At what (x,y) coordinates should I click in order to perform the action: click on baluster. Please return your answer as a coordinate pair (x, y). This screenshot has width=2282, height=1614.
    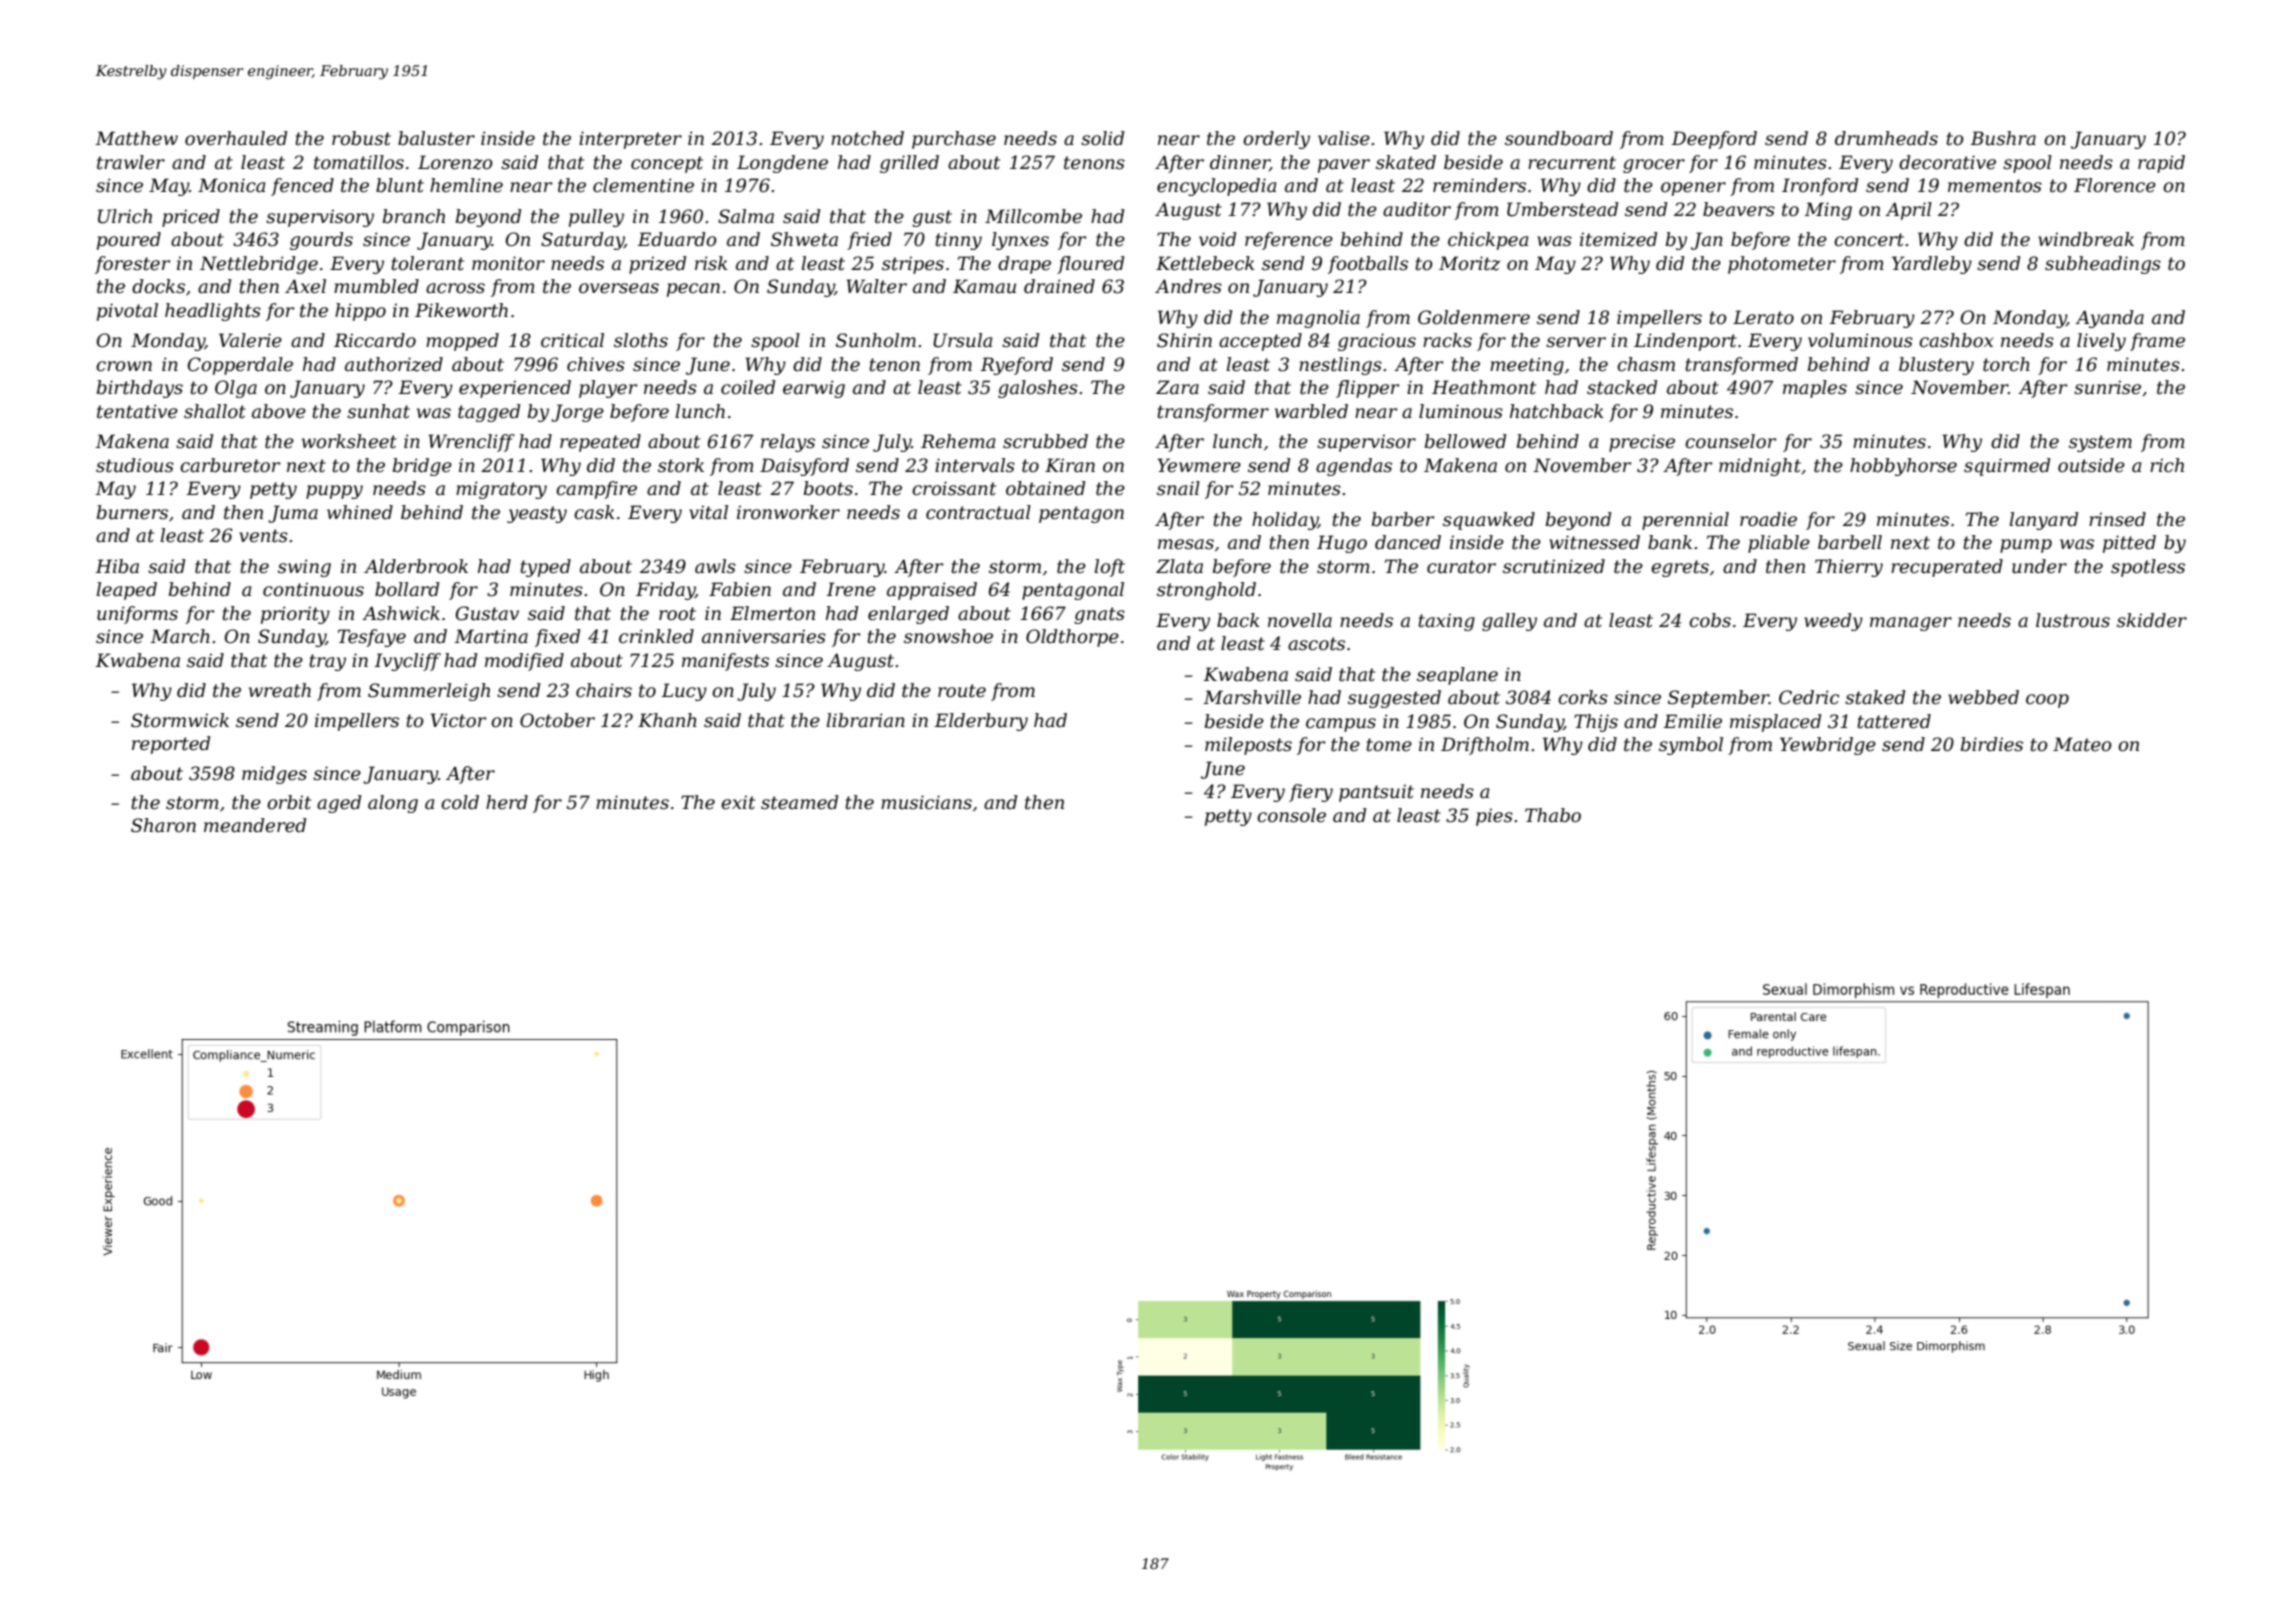
    Looking at the image, I should click on (436, 138).
